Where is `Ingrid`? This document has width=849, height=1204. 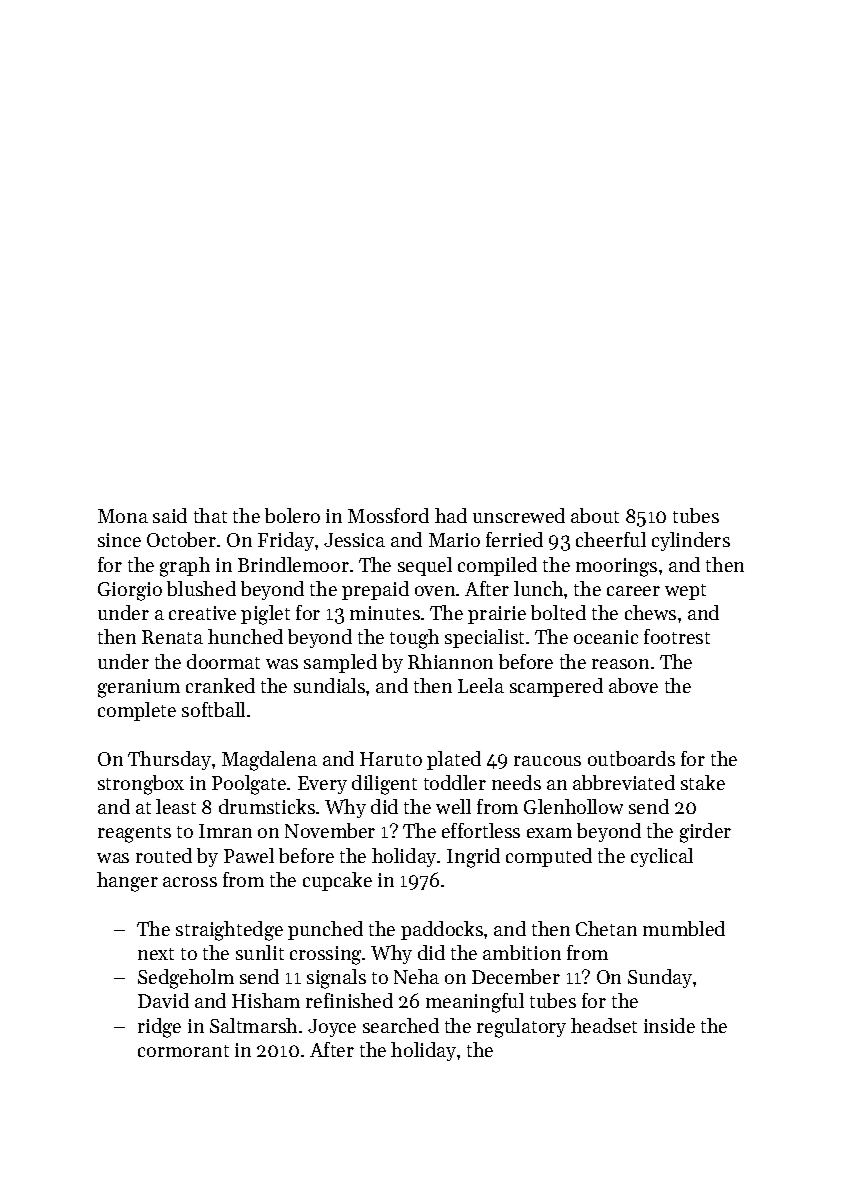
Ingrid is located at coordinates (473, 858).
